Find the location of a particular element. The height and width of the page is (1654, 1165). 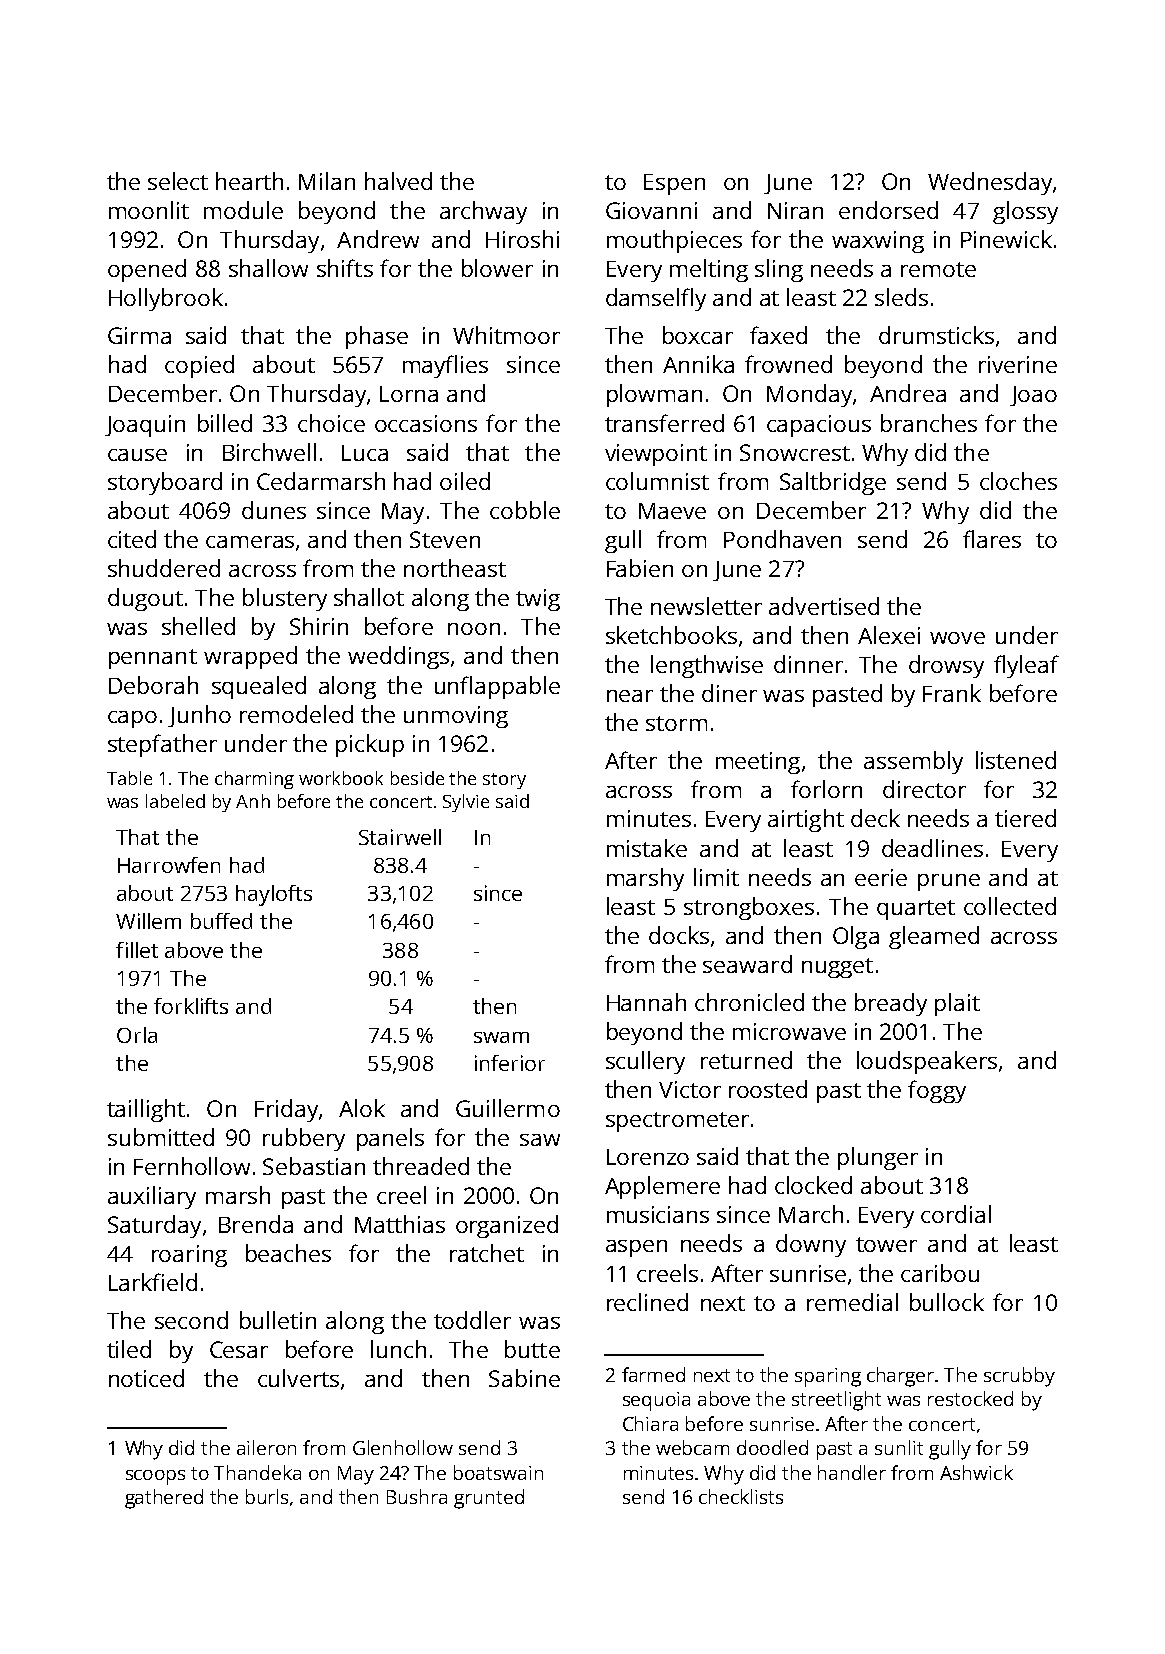

forklifts is located at coordinates (191, 1006).
